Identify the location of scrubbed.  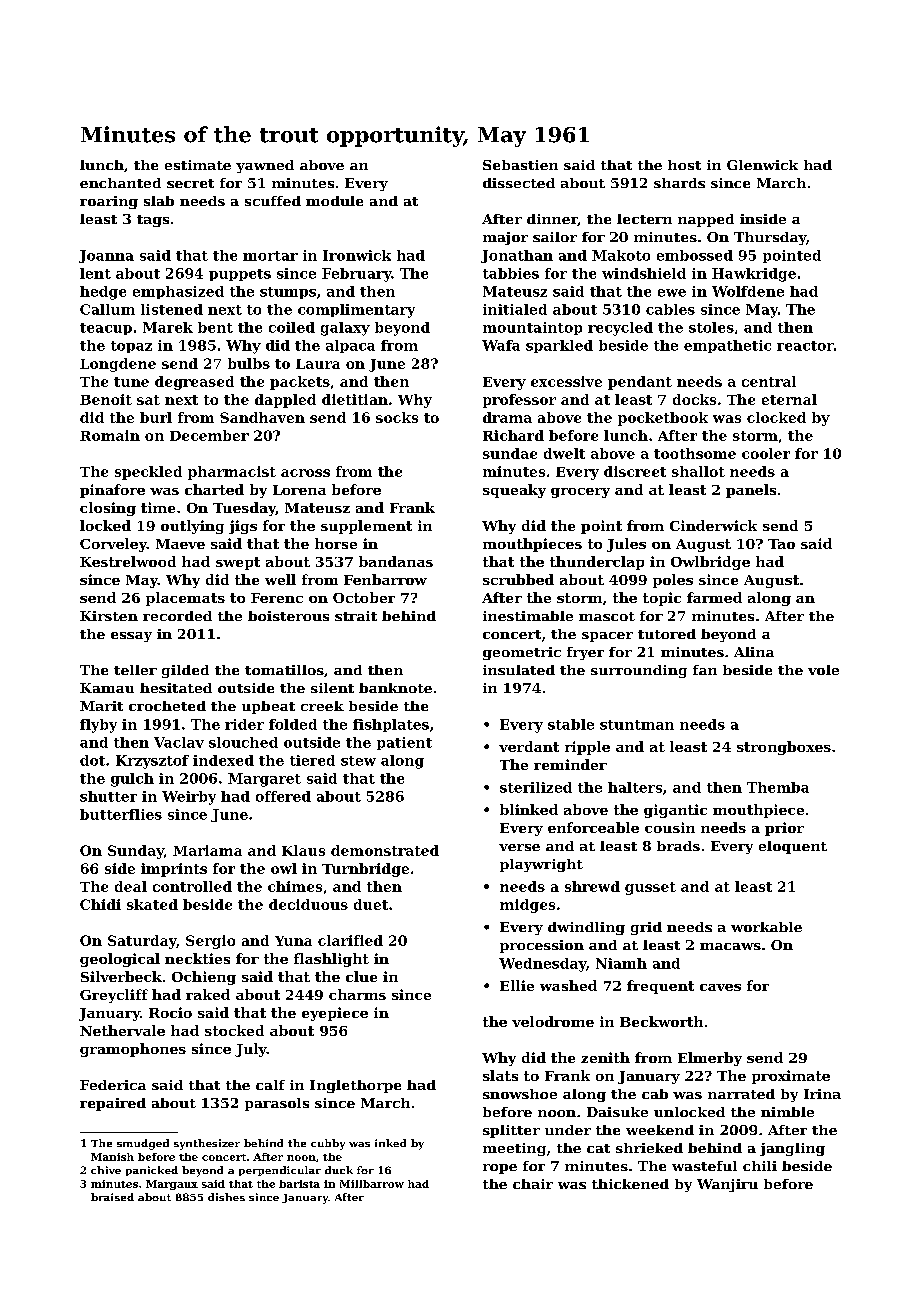
(518, 579).
